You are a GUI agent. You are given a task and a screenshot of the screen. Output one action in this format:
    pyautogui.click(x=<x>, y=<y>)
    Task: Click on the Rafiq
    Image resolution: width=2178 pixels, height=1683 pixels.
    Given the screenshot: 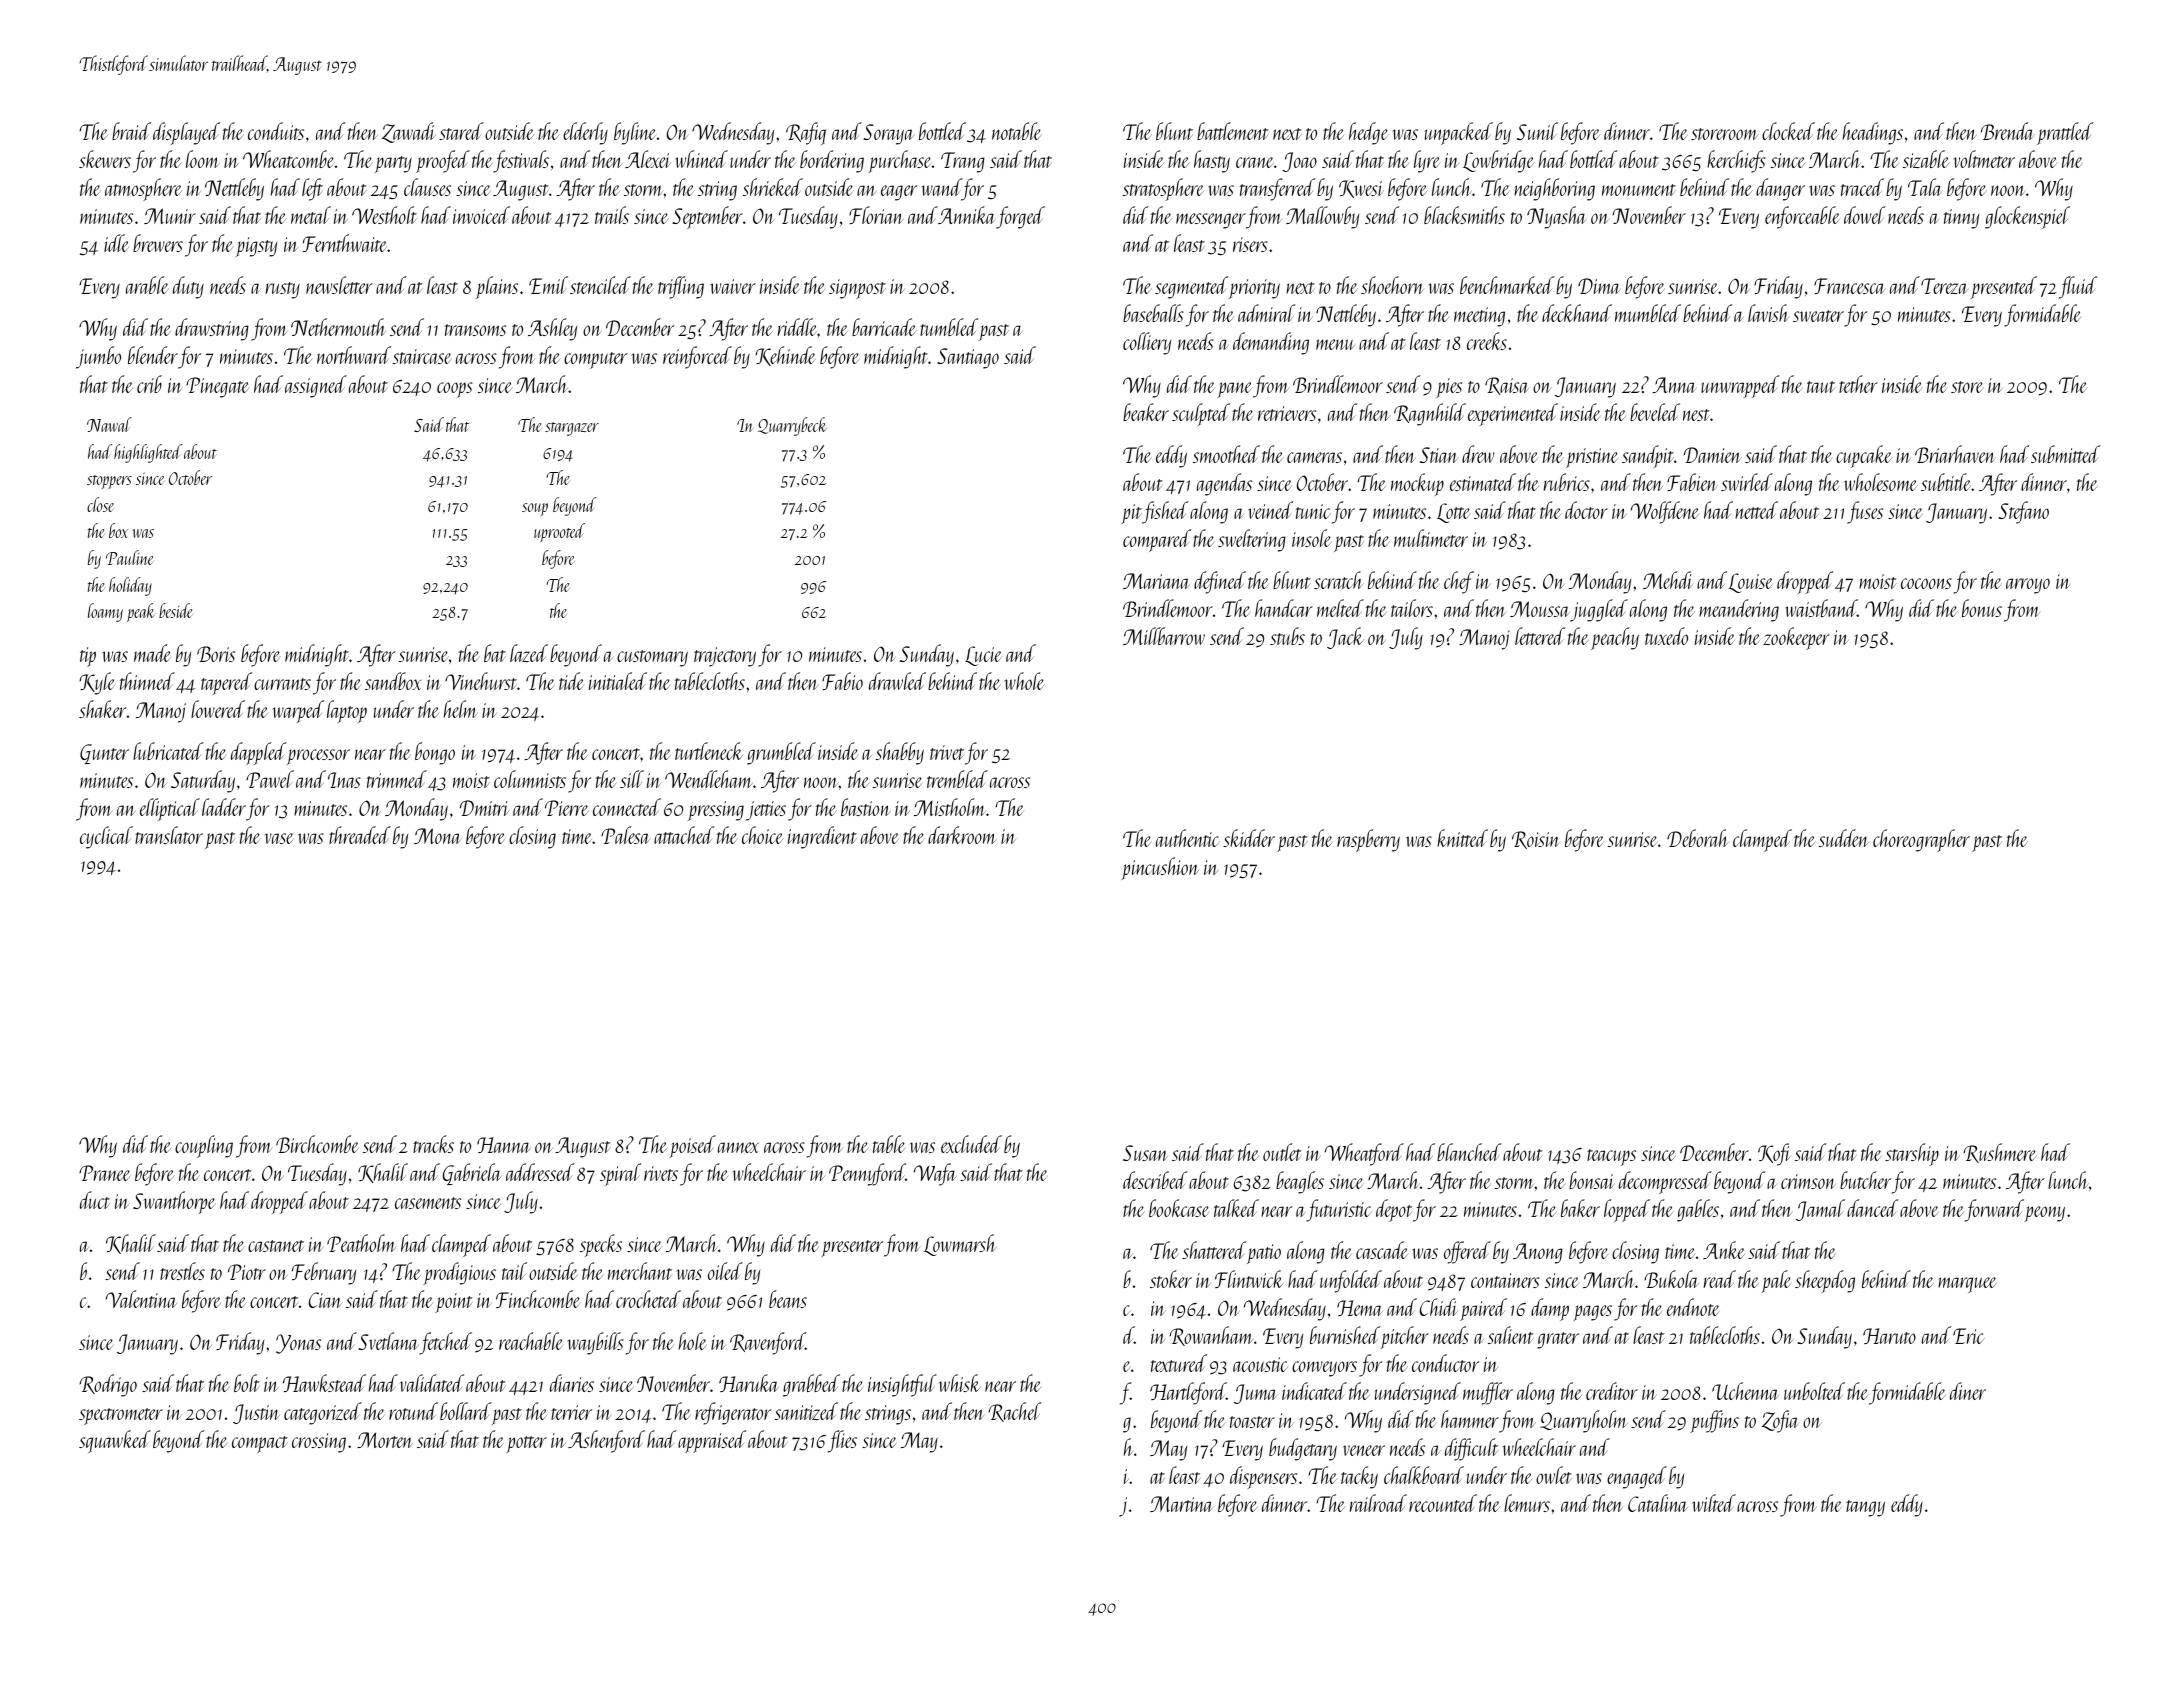 What is the action you would take?
    pyautogui.click(x=806, y=133)
